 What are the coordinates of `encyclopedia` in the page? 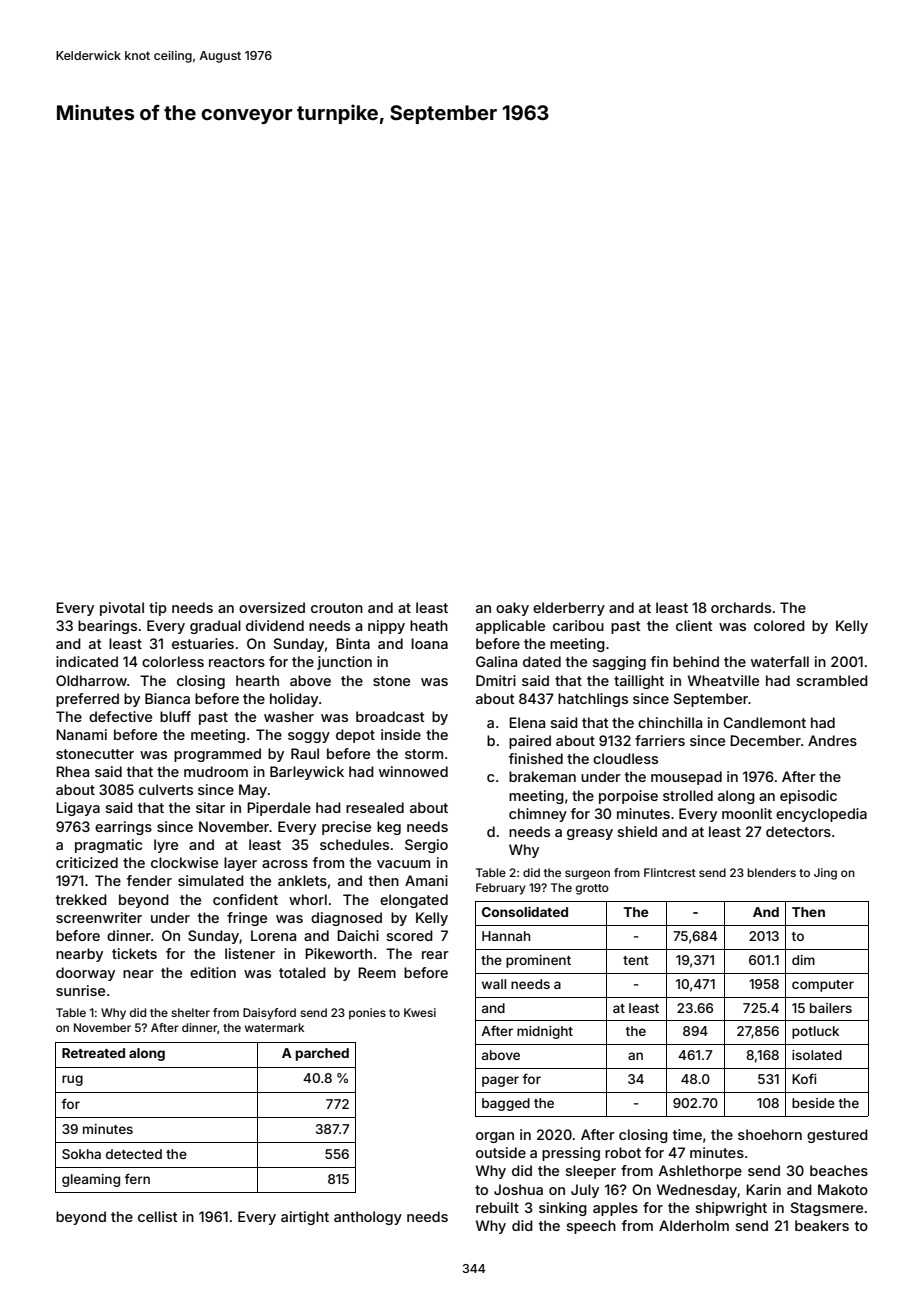 It's located at (821, 815).
